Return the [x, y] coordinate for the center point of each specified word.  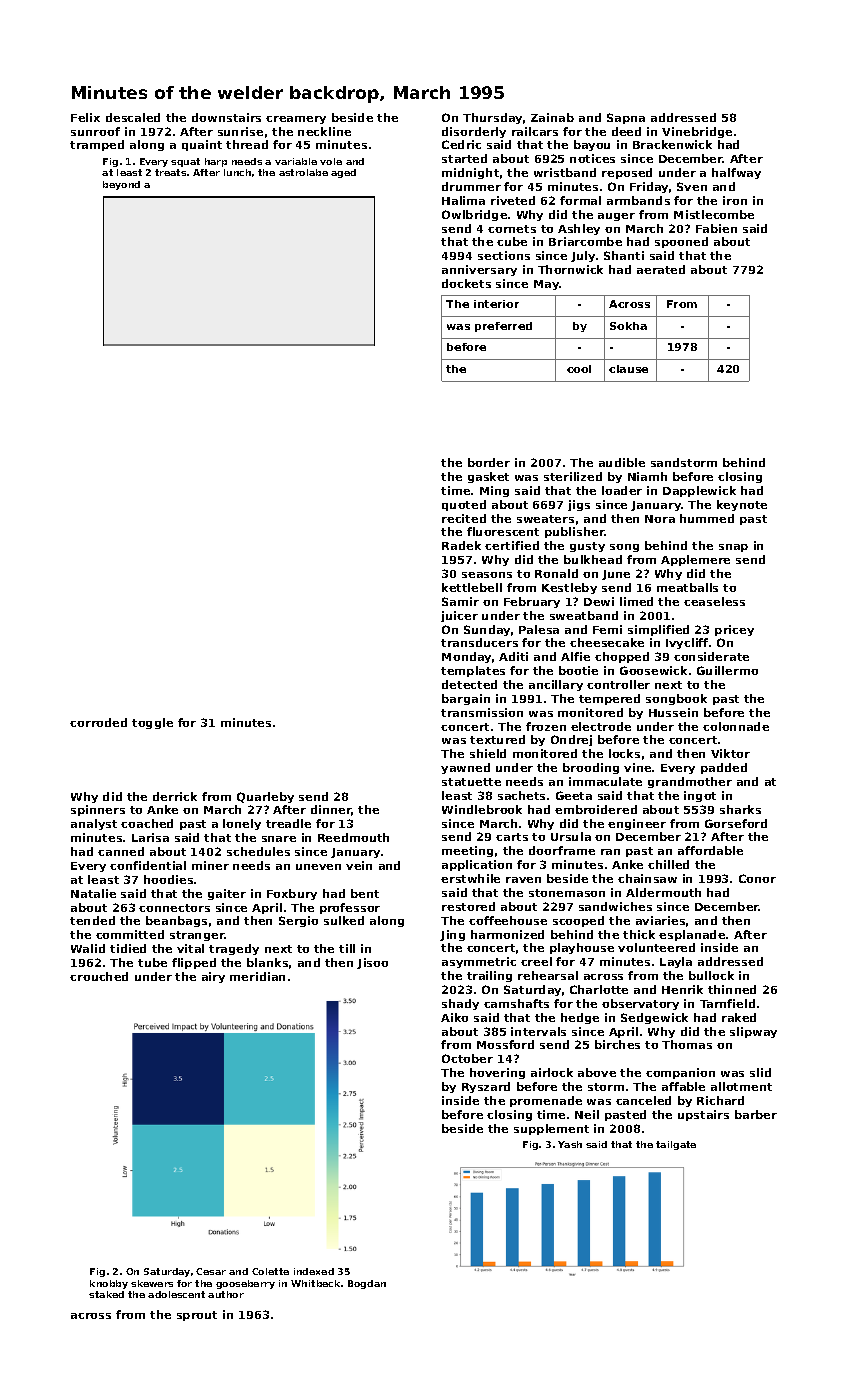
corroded [98, 722]
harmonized [507, 934]
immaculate [605, 781]
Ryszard [486, 1087]
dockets [466, 283]
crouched [99, 976]
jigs [579, 505]
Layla [676, 962]
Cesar [211, 1271]
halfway [736, 173]
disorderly [474, 132]
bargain [466, 699]
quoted [464, 505]
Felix [85, 117]
